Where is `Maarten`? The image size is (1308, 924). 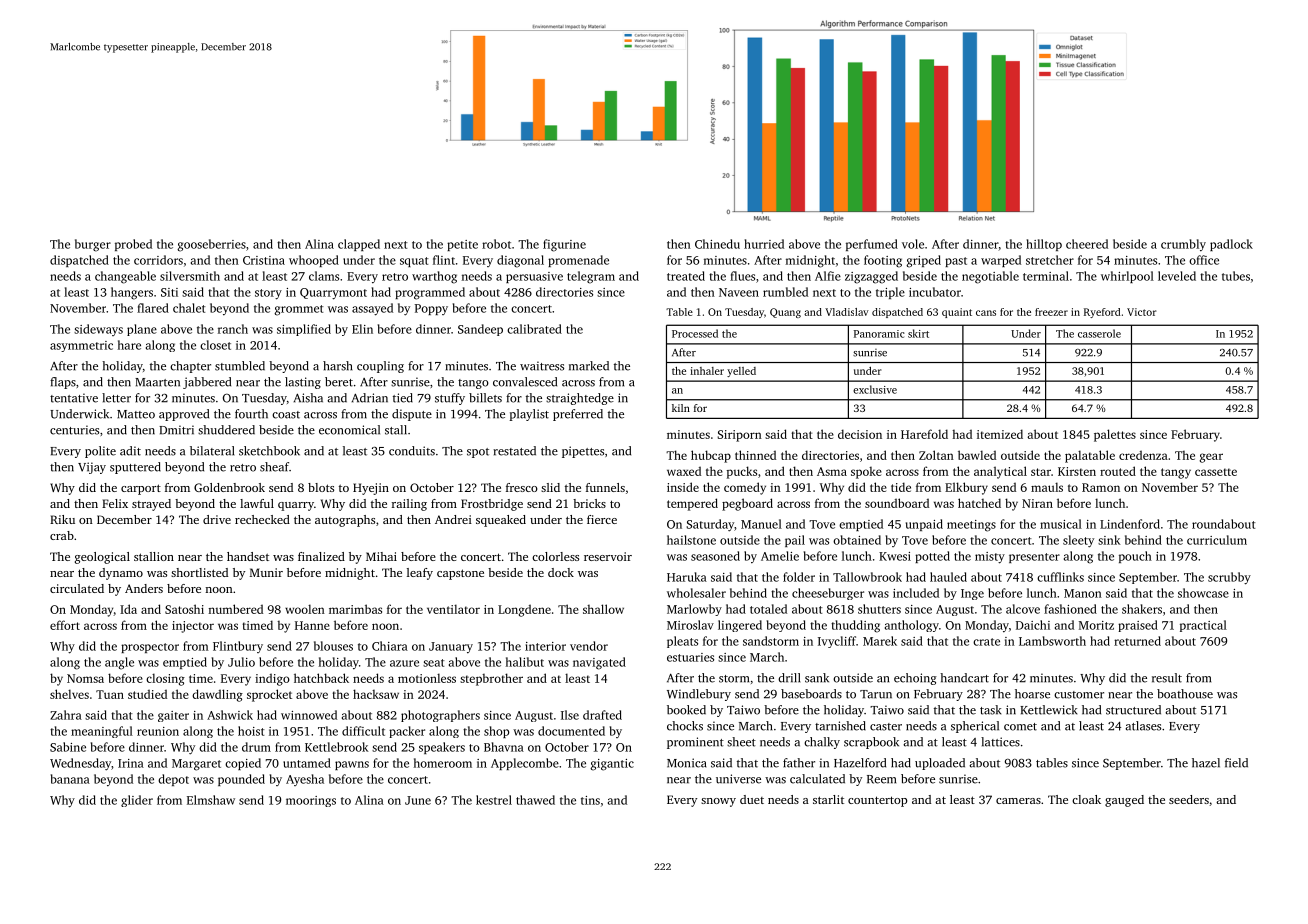
Maarten is located at coordinates (157, 382).
